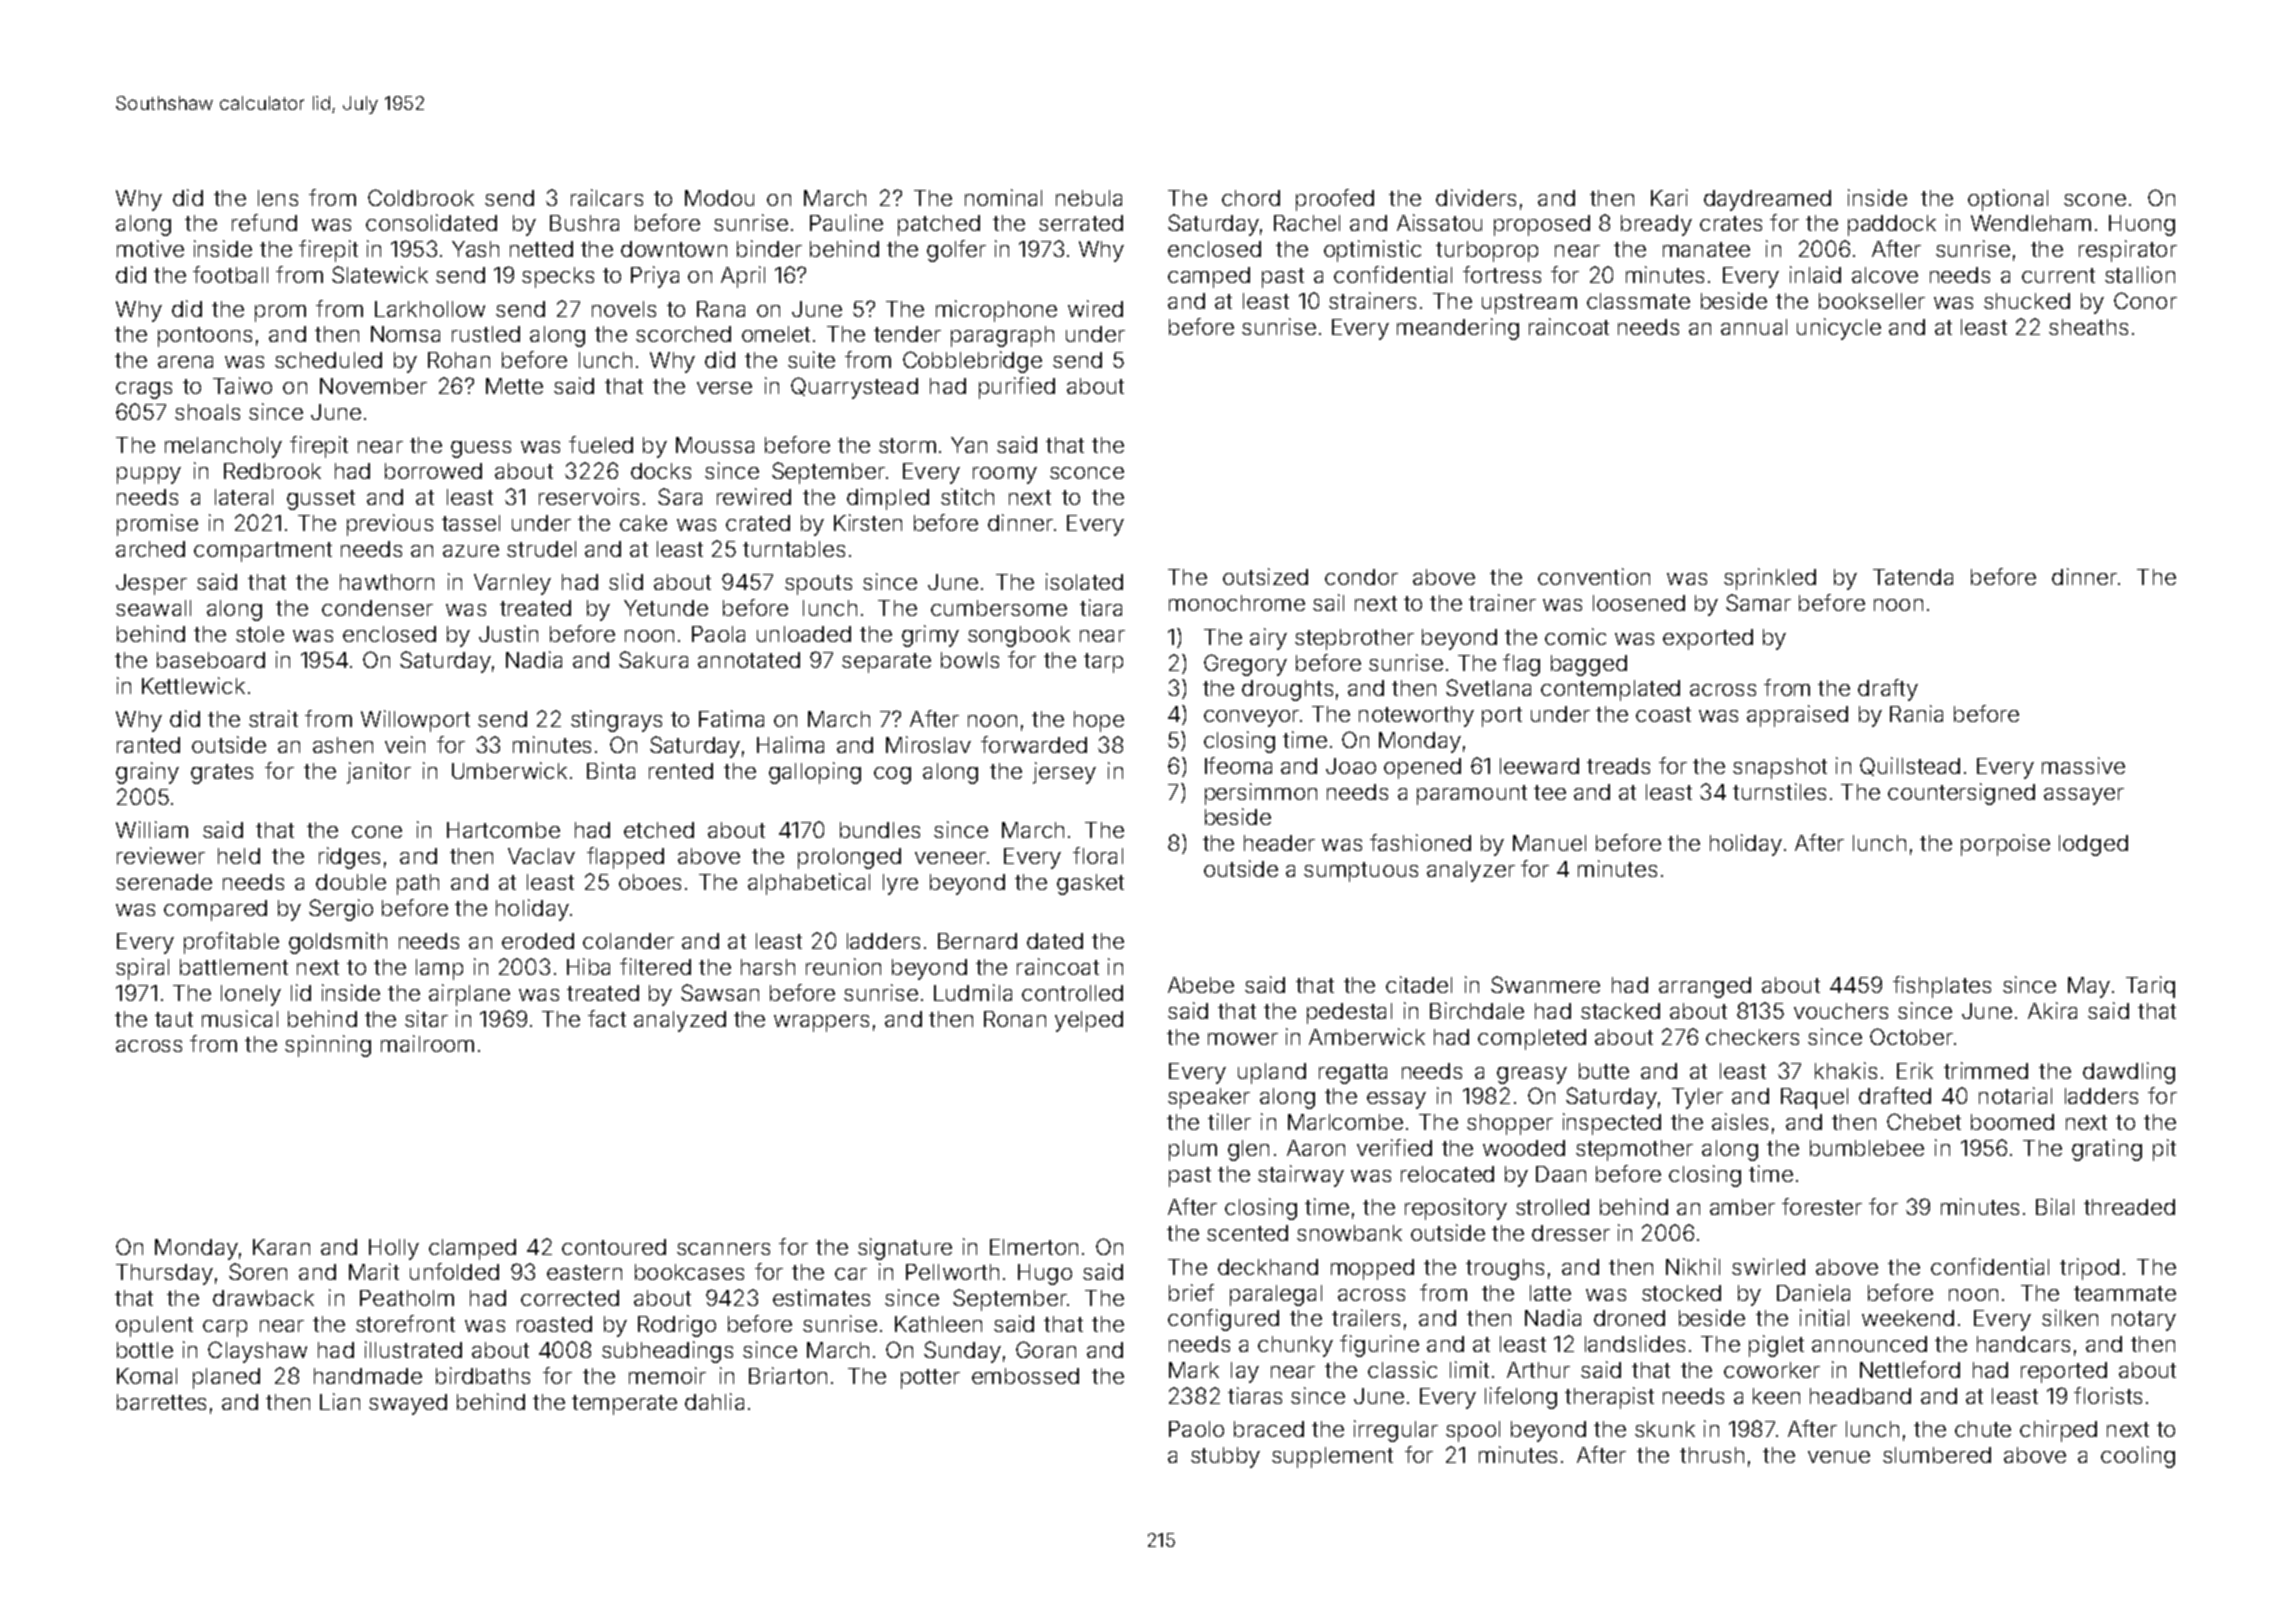  What do you see at coordinates (1594, 576) in the document?
I see `convention` at bounding box center [1594, 576].
